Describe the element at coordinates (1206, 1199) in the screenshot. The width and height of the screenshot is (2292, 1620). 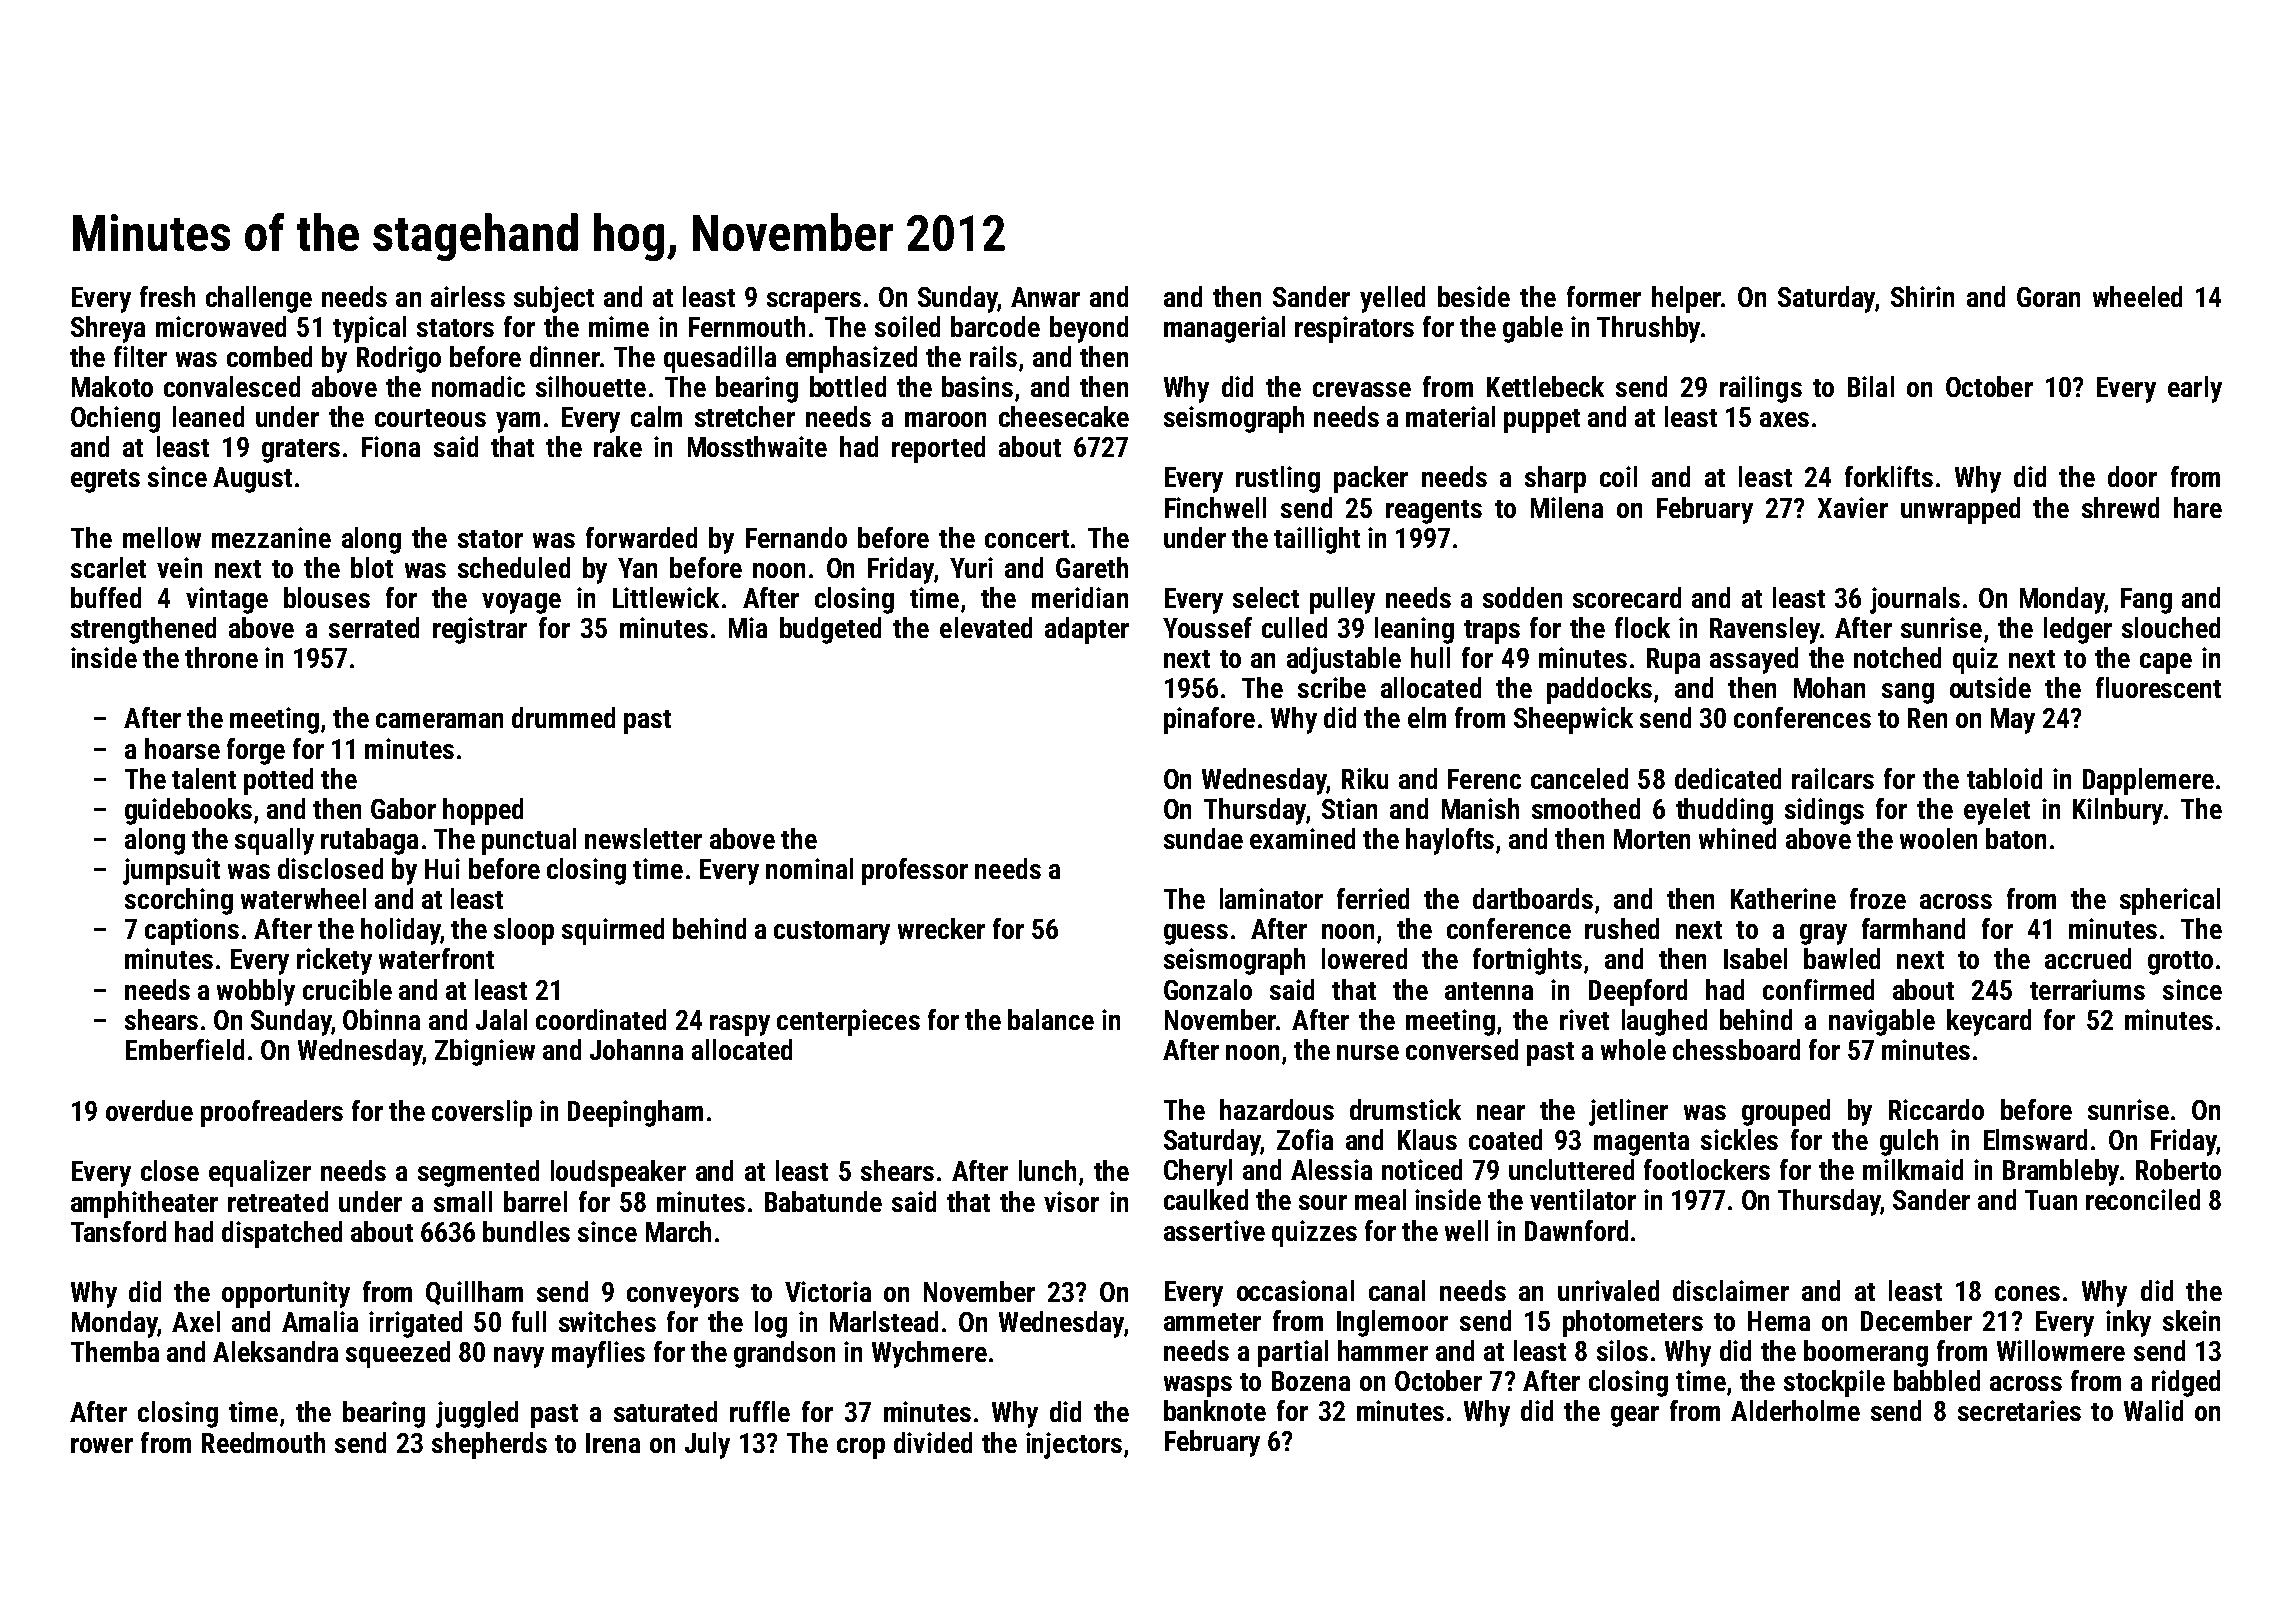
I see `caulked` at that location.
